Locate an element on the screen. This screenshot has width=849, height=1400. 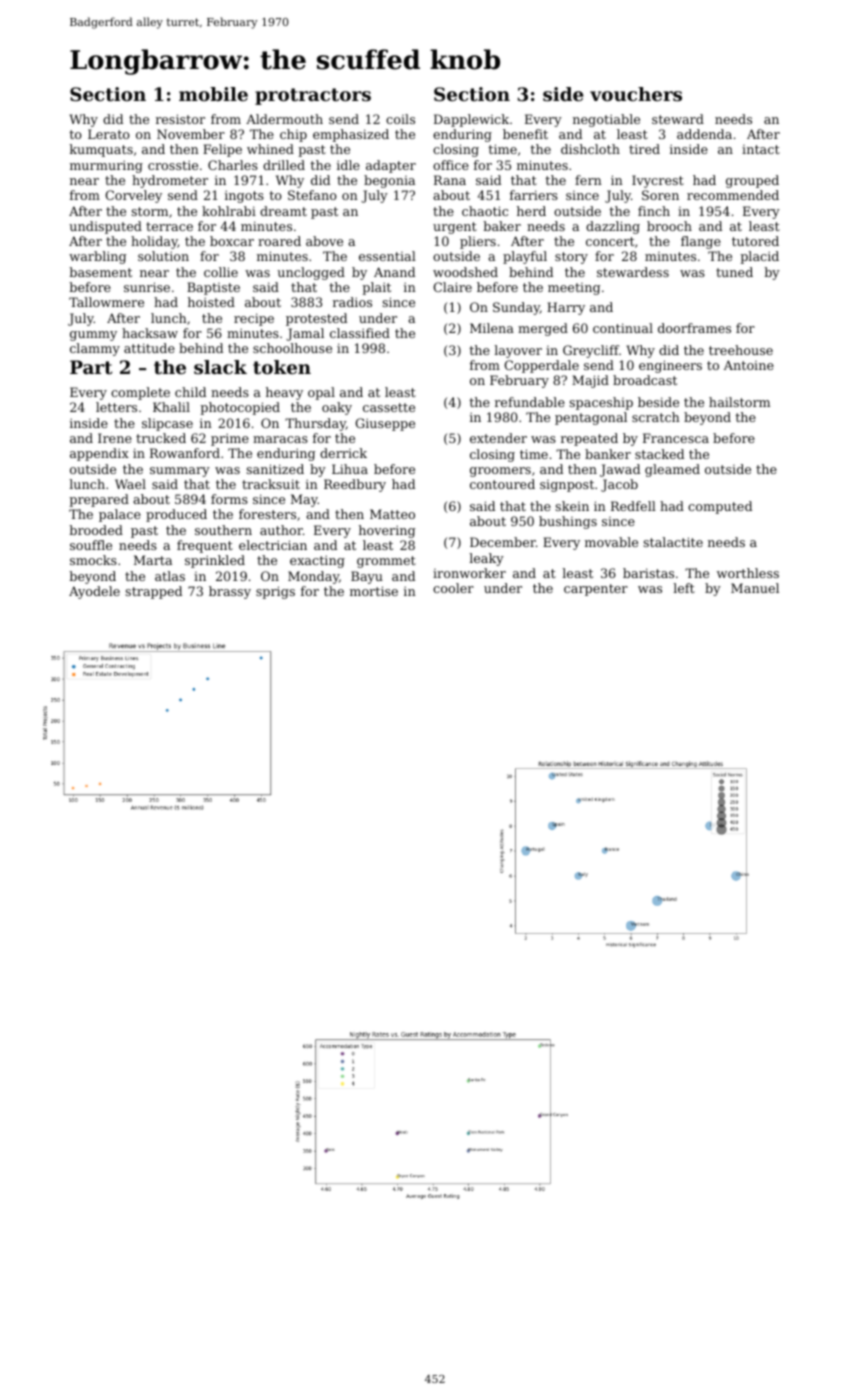
meeting is located at coordinates (574, 289).
